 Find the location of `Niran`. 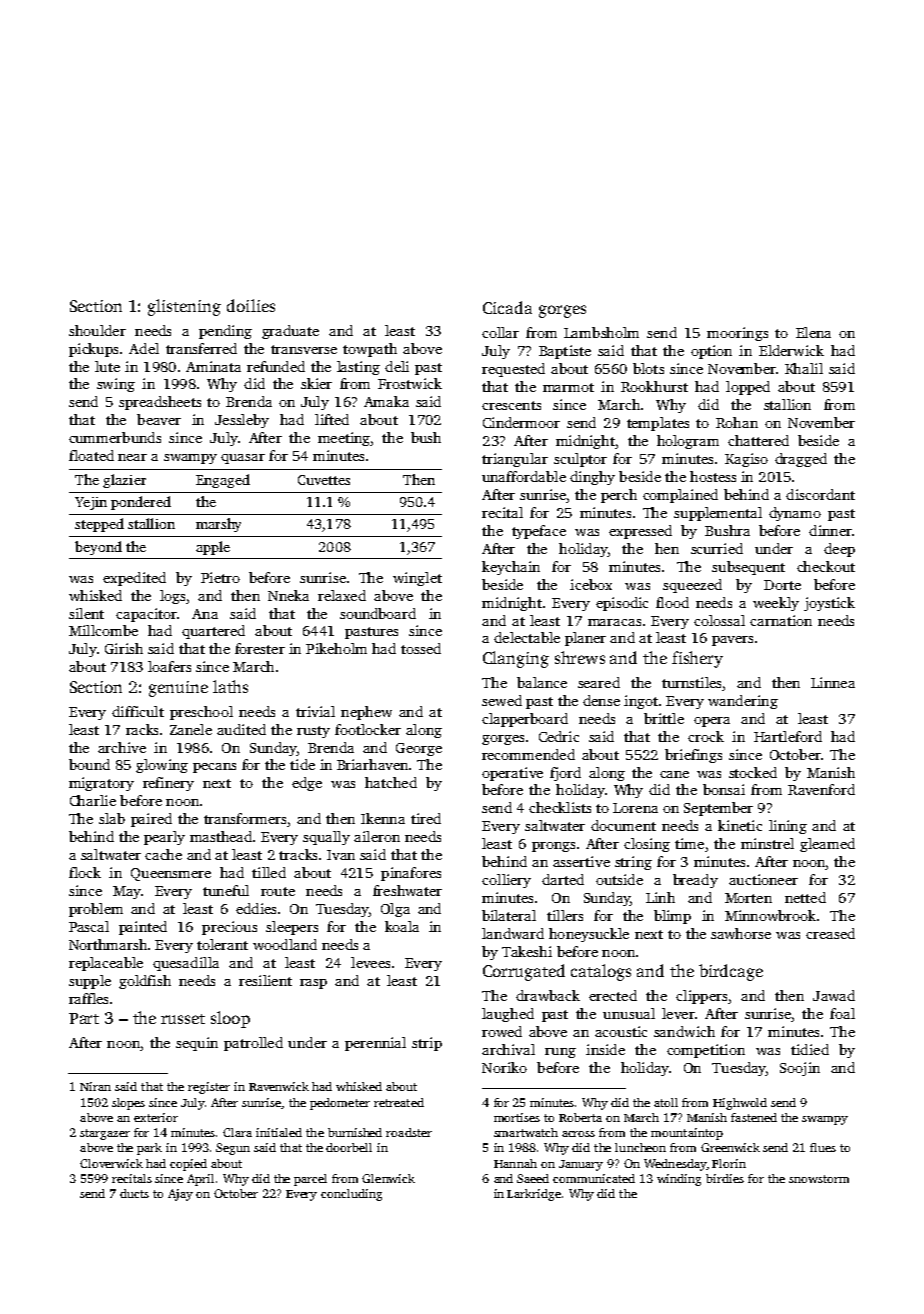

Niran is located at coordinates (95, 1086).
